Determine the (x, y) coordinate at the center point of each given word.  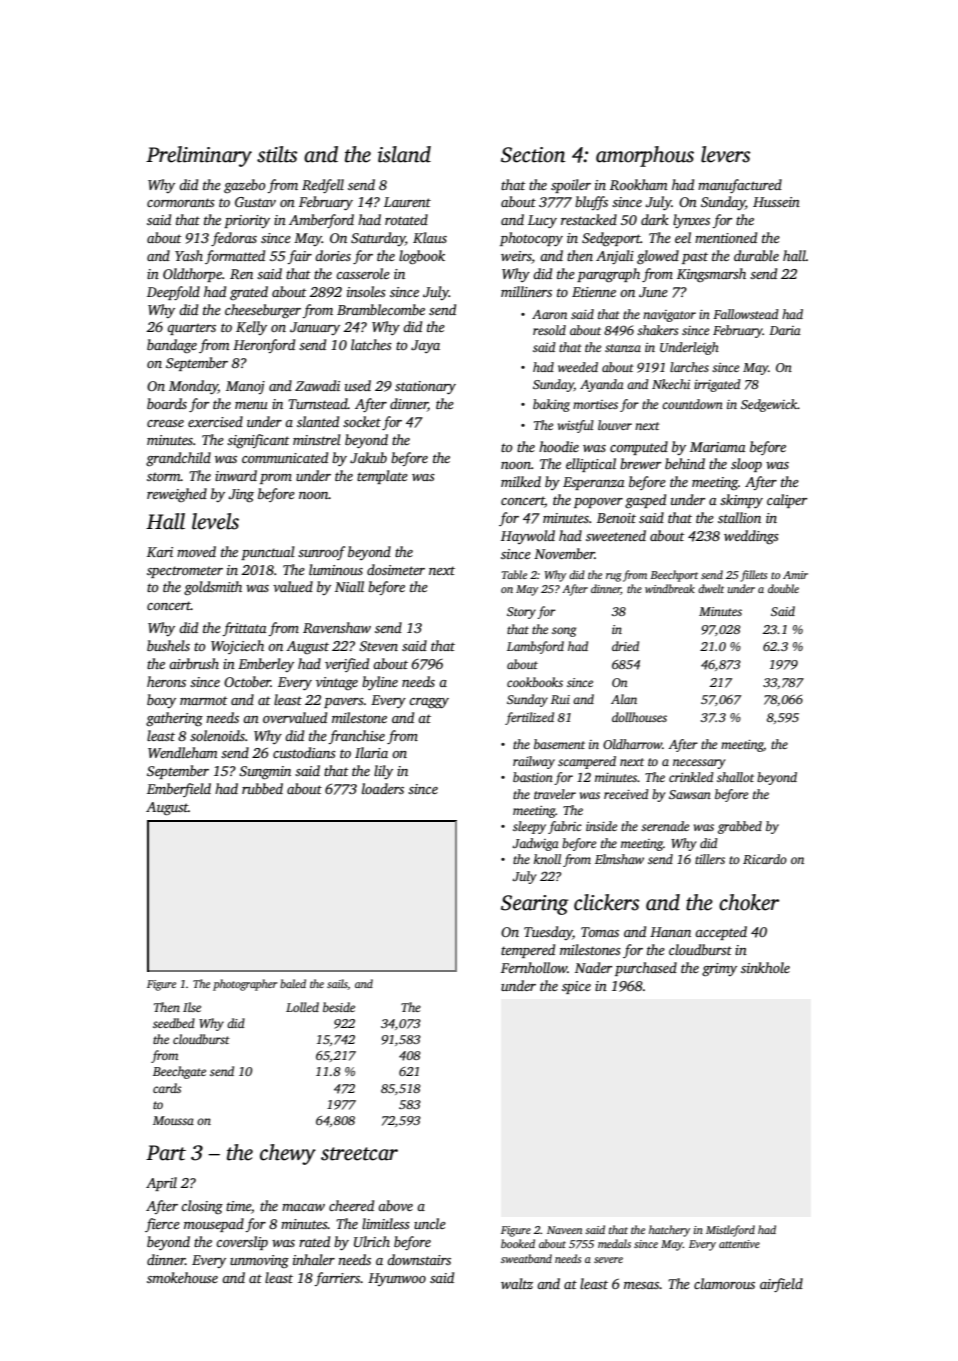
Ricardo (765, 859)
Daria (785, 330)
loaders (383, 788)
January (315, 328)
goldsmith (213, 588)
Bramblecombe (381, 309)
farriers (338, 1279)
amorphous (645, 156)
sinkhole (765, 967)
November (564, 553)
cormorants (181, 202)
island (404, 154)
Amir (795, 575)
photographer (245, 985)
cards (167, 1088)
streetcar (359, 1154)
